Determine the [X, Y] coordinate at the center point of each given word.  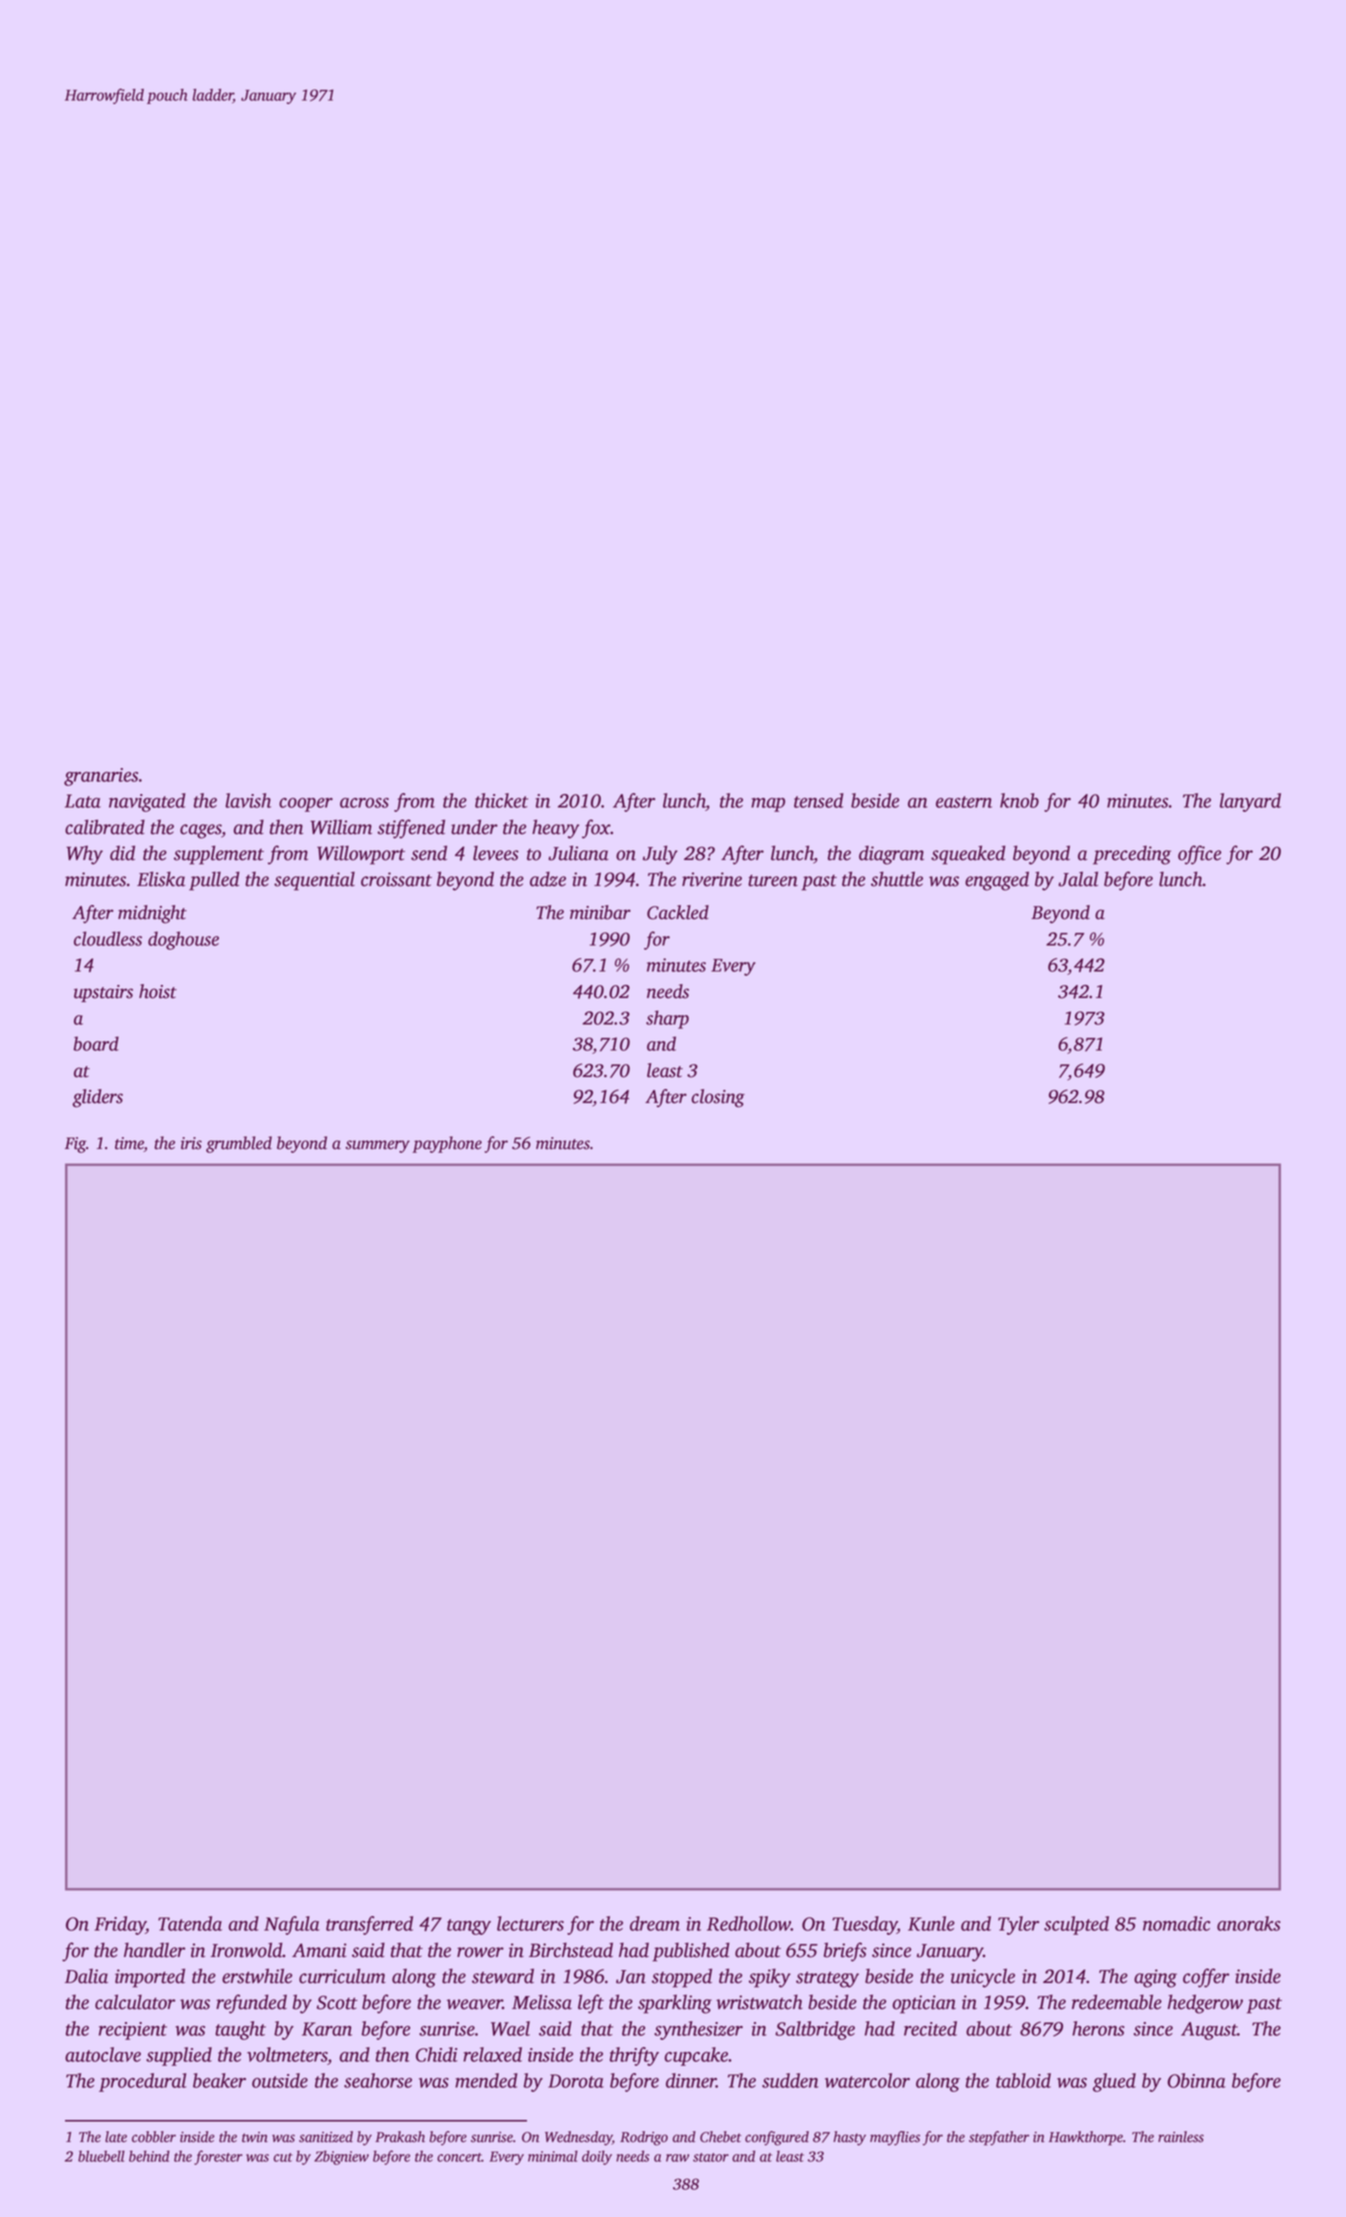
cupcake [696, 2056]
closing [718, 1098]
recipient [133, 2031]
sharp [667, 1019]
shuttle [897, 879]
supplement [219, 855]
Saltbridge [815, 2030]
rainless [1181, 2137]
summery [377, 1146]
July [660, 855]
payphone [447, 1144]
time [129, 1144]
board [96, 1043]
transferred [369, 1925]
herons [1098, 2028]
